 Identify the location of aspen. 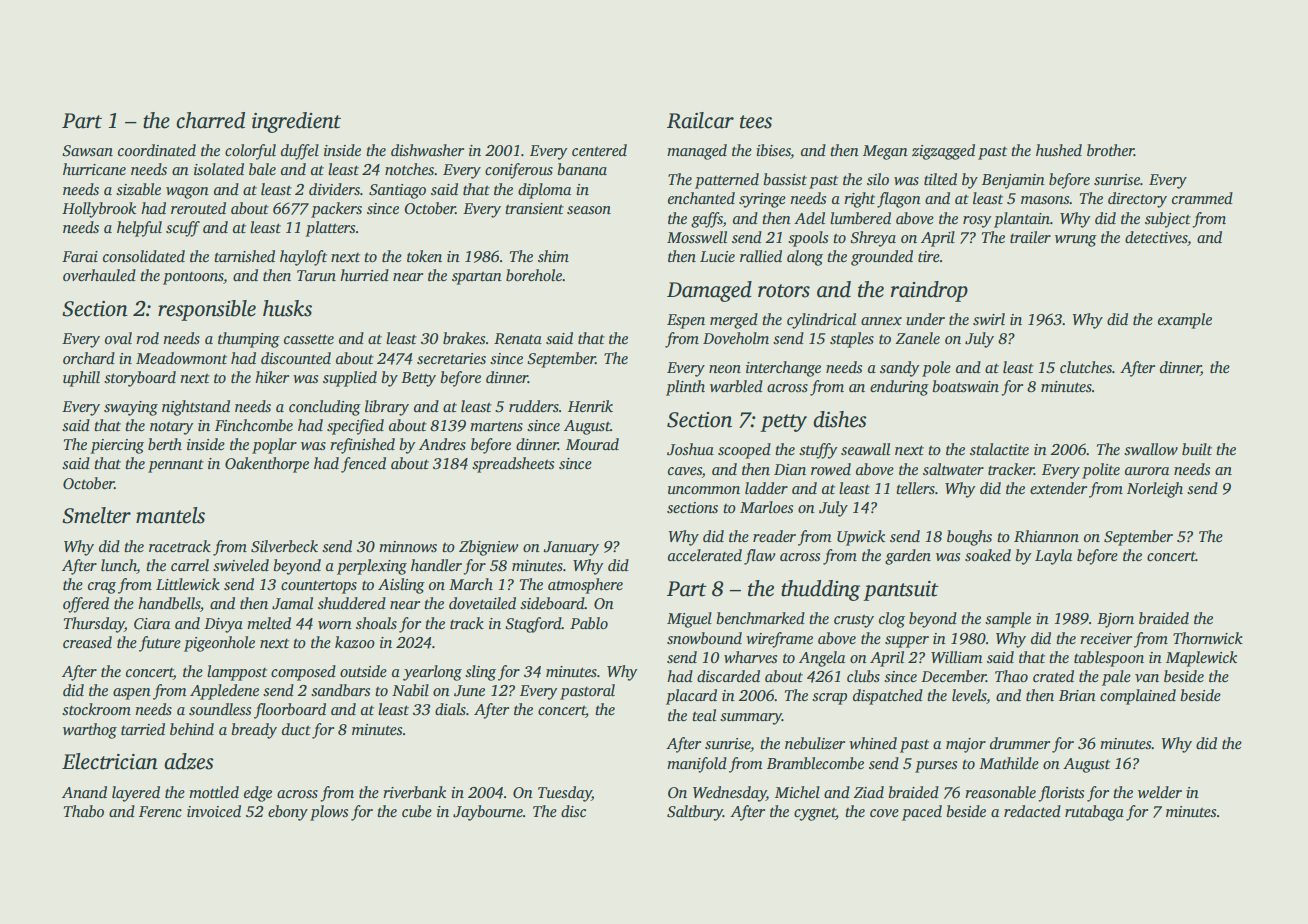
(132, 694).
